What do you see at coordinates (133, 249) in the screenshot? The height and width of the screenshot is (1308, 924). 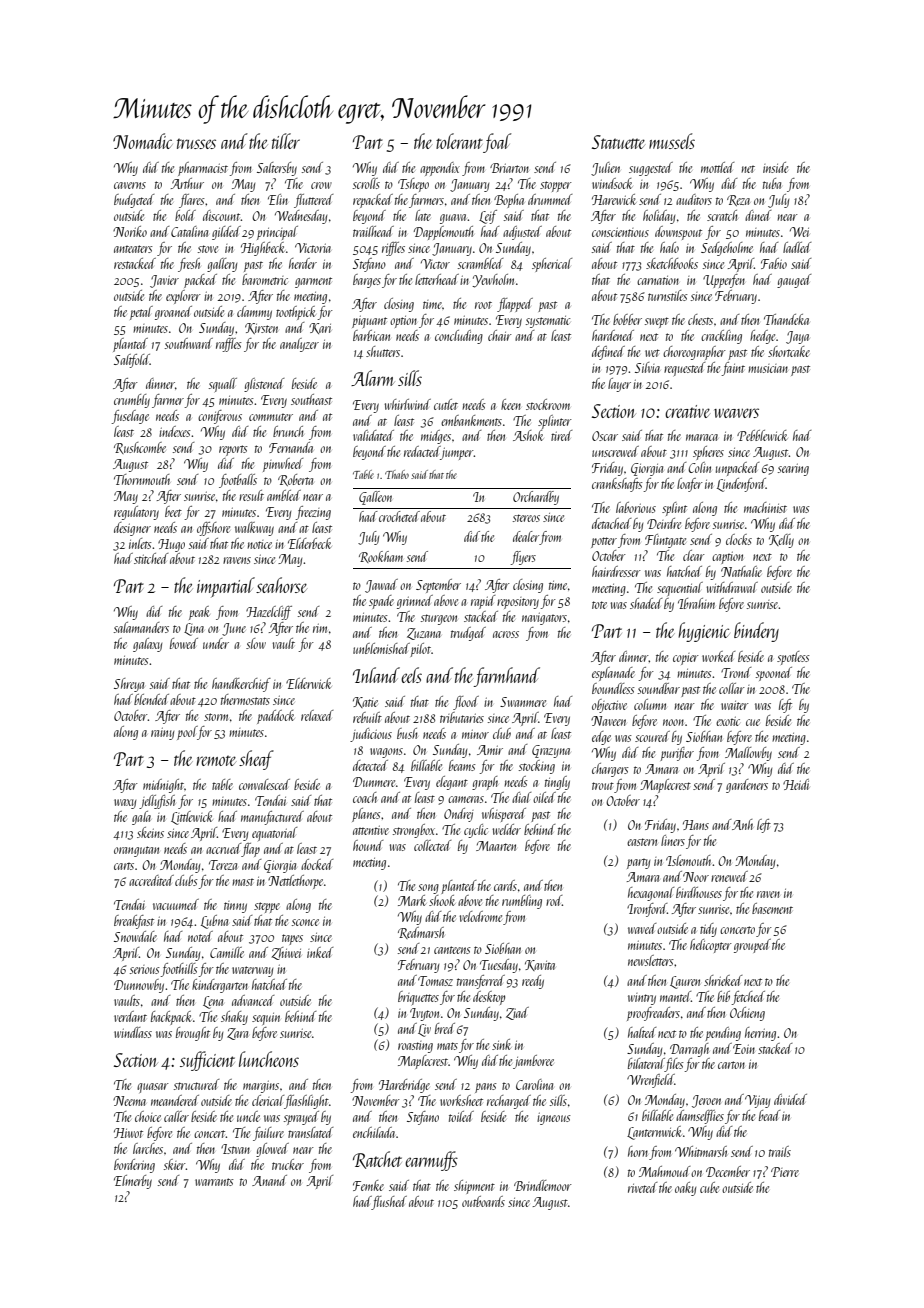 I see `anteaters` at bounding box center [133, 249].
